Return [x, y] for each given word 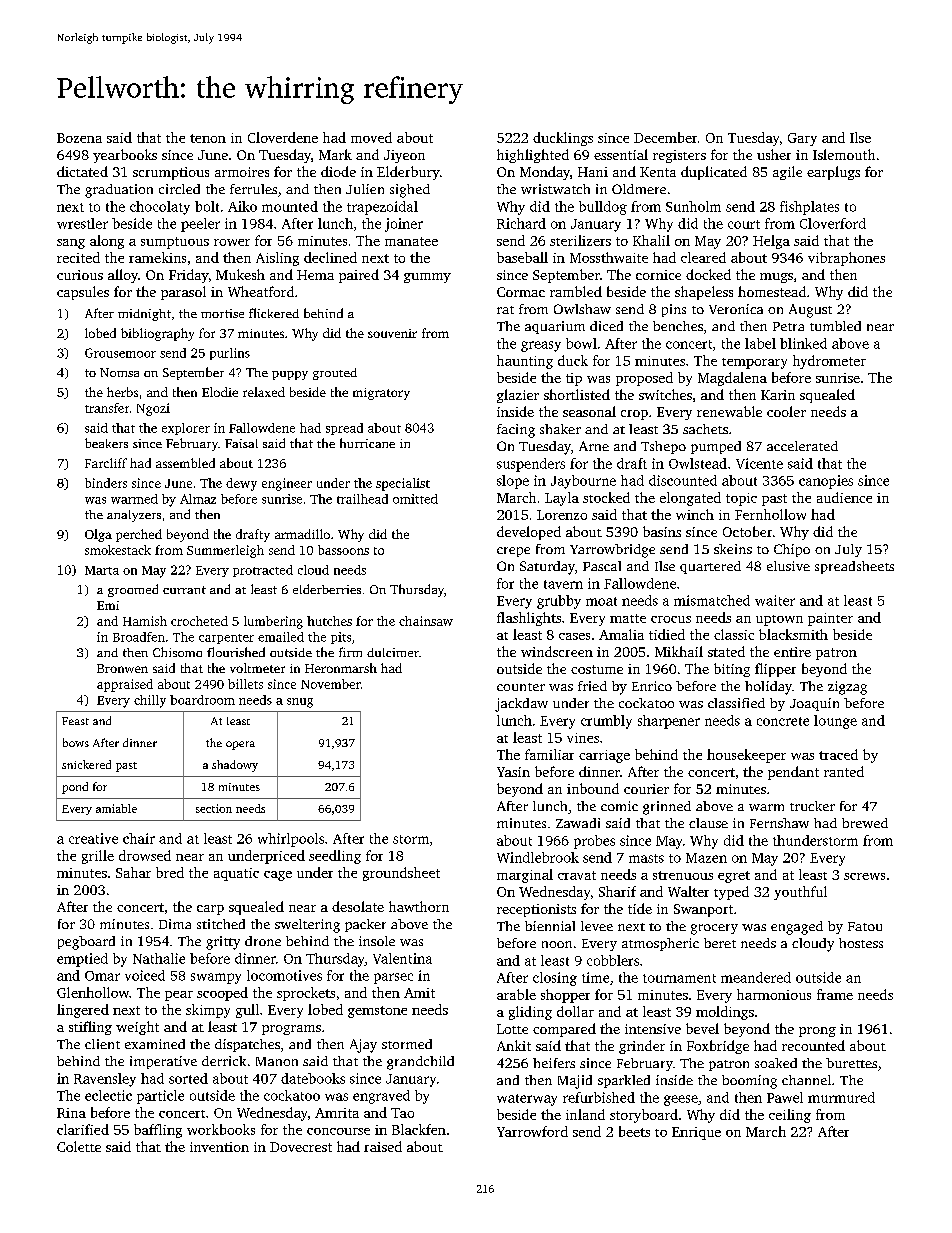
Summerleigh [225, 551]
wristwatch [555, 189]
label [760, 343]
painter [830, 619]
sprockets [306, 994]
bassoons [343, 550]
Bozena [79, 138]
